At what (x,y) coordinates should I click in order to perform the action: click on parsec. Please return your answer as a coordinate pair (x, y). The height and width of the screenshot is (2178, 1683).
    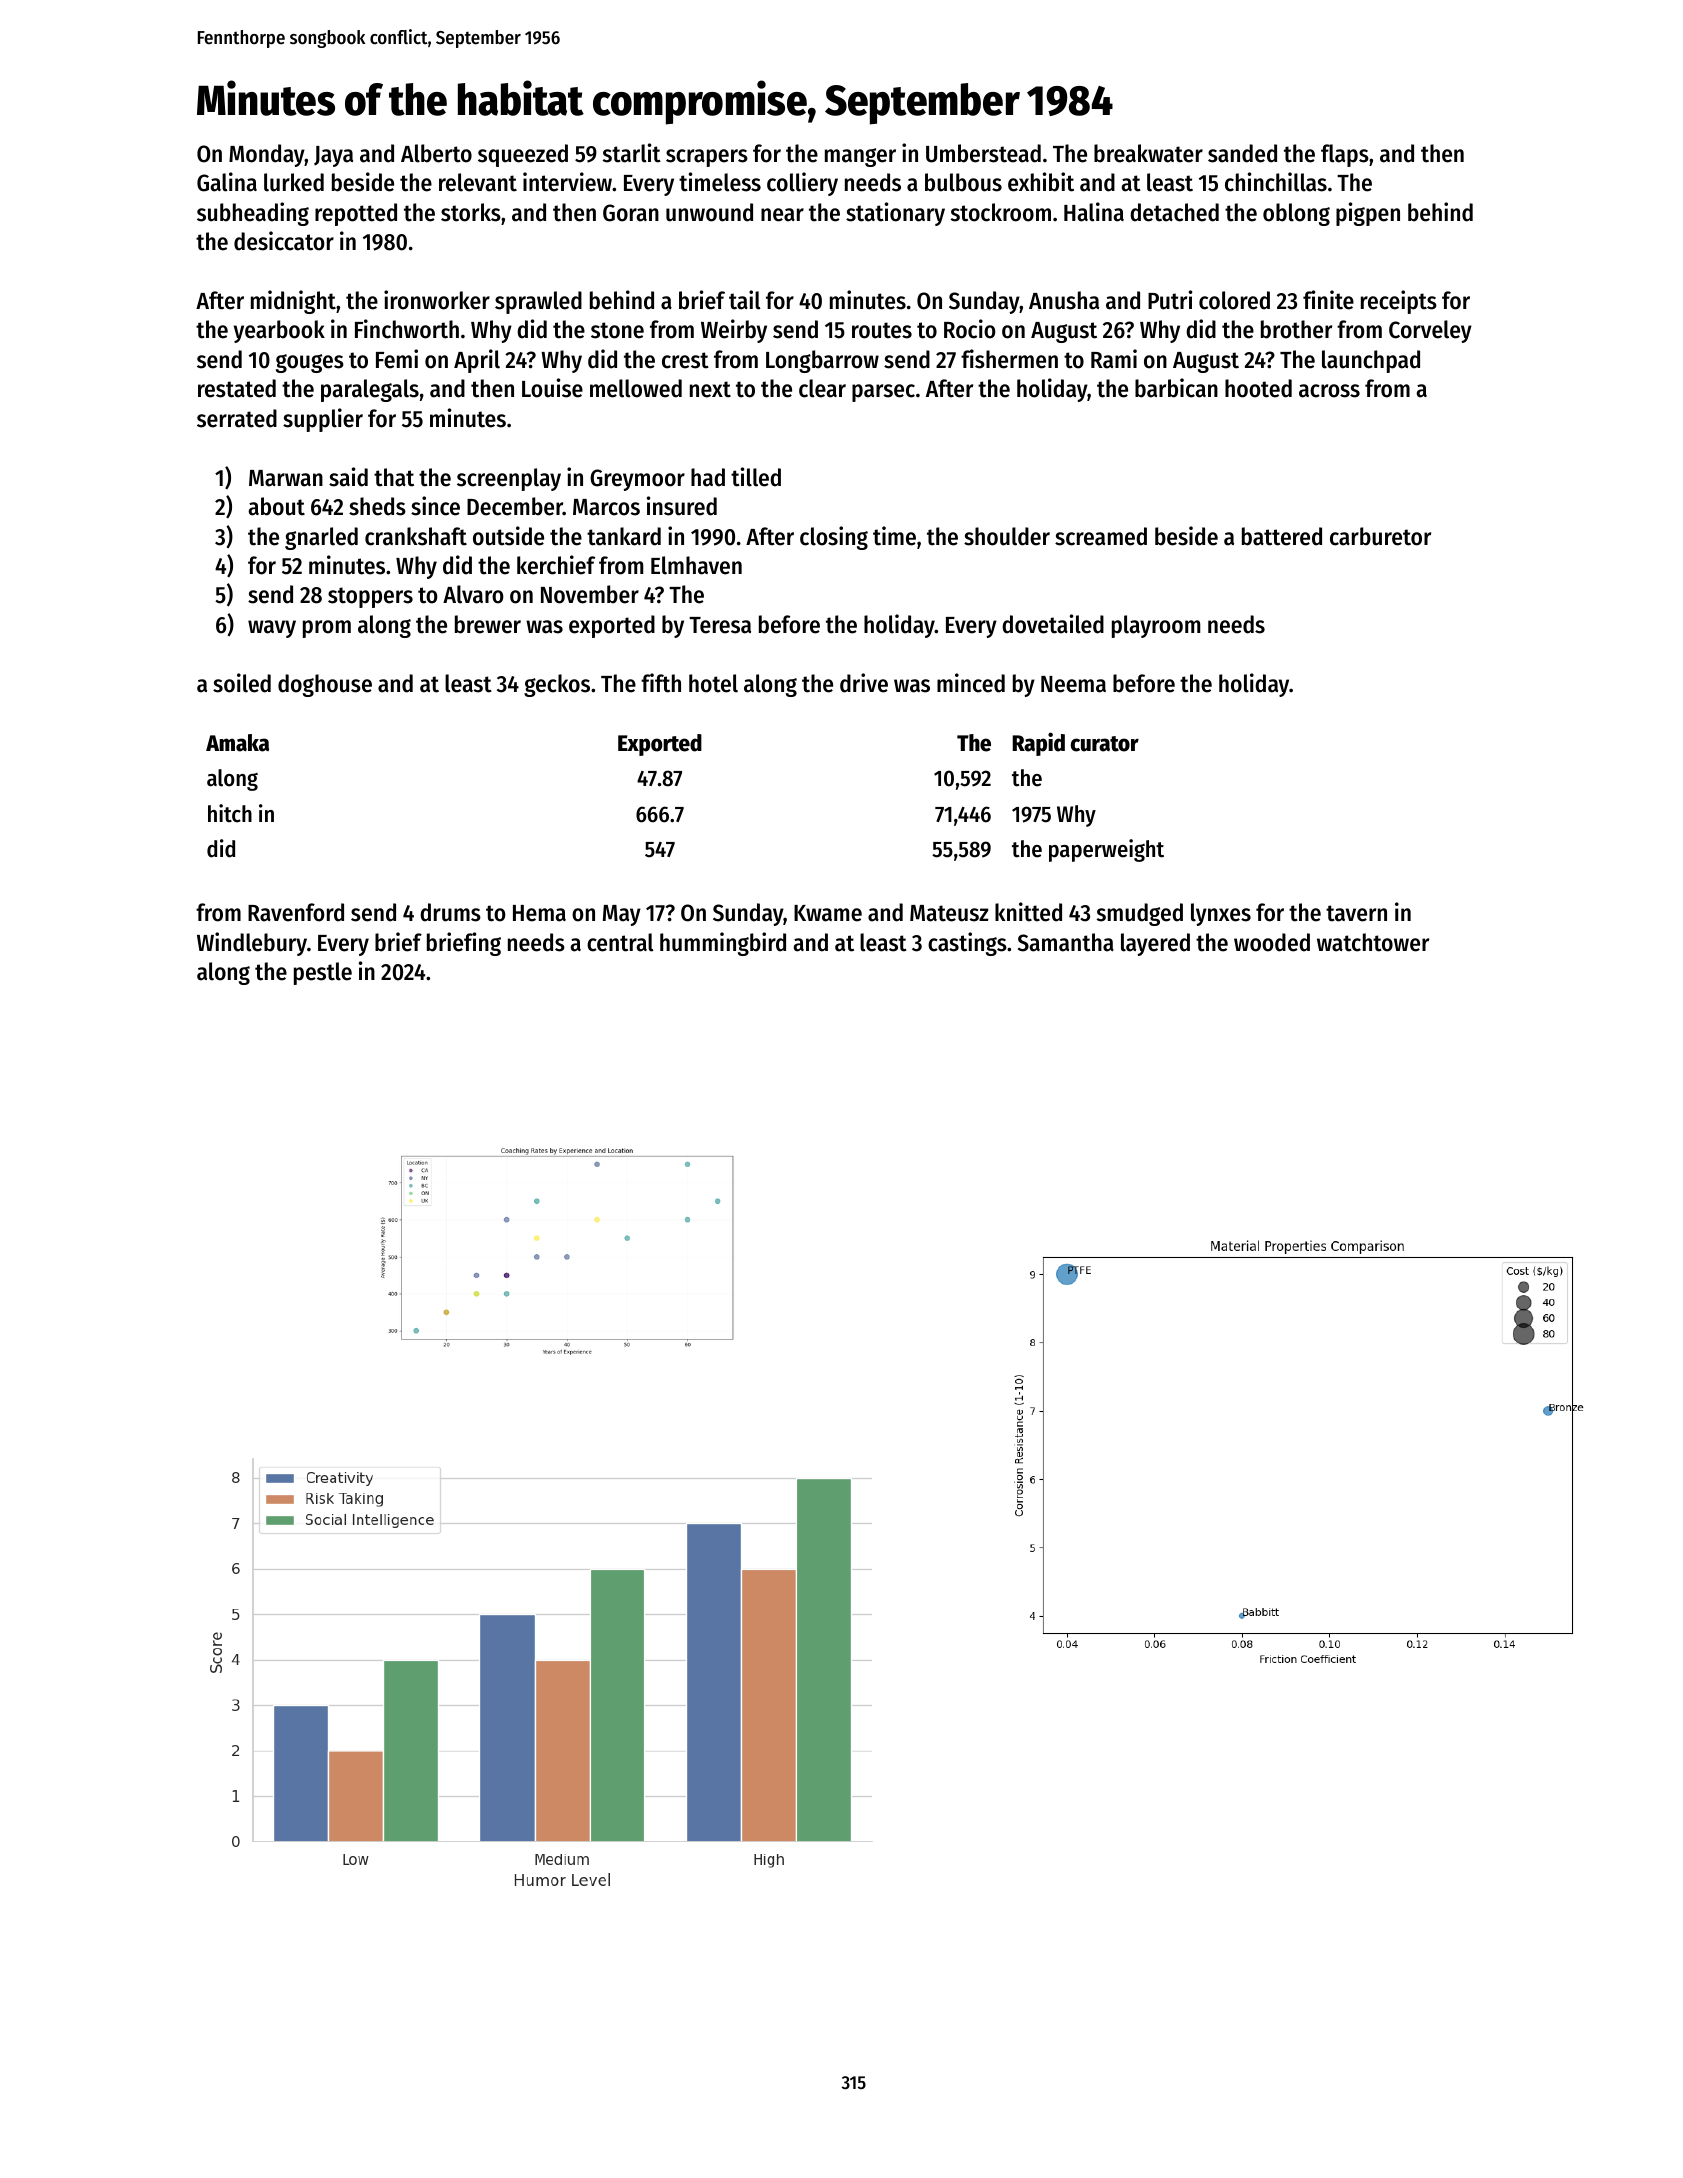
    Looking at the image, I should click on (883, 393).
